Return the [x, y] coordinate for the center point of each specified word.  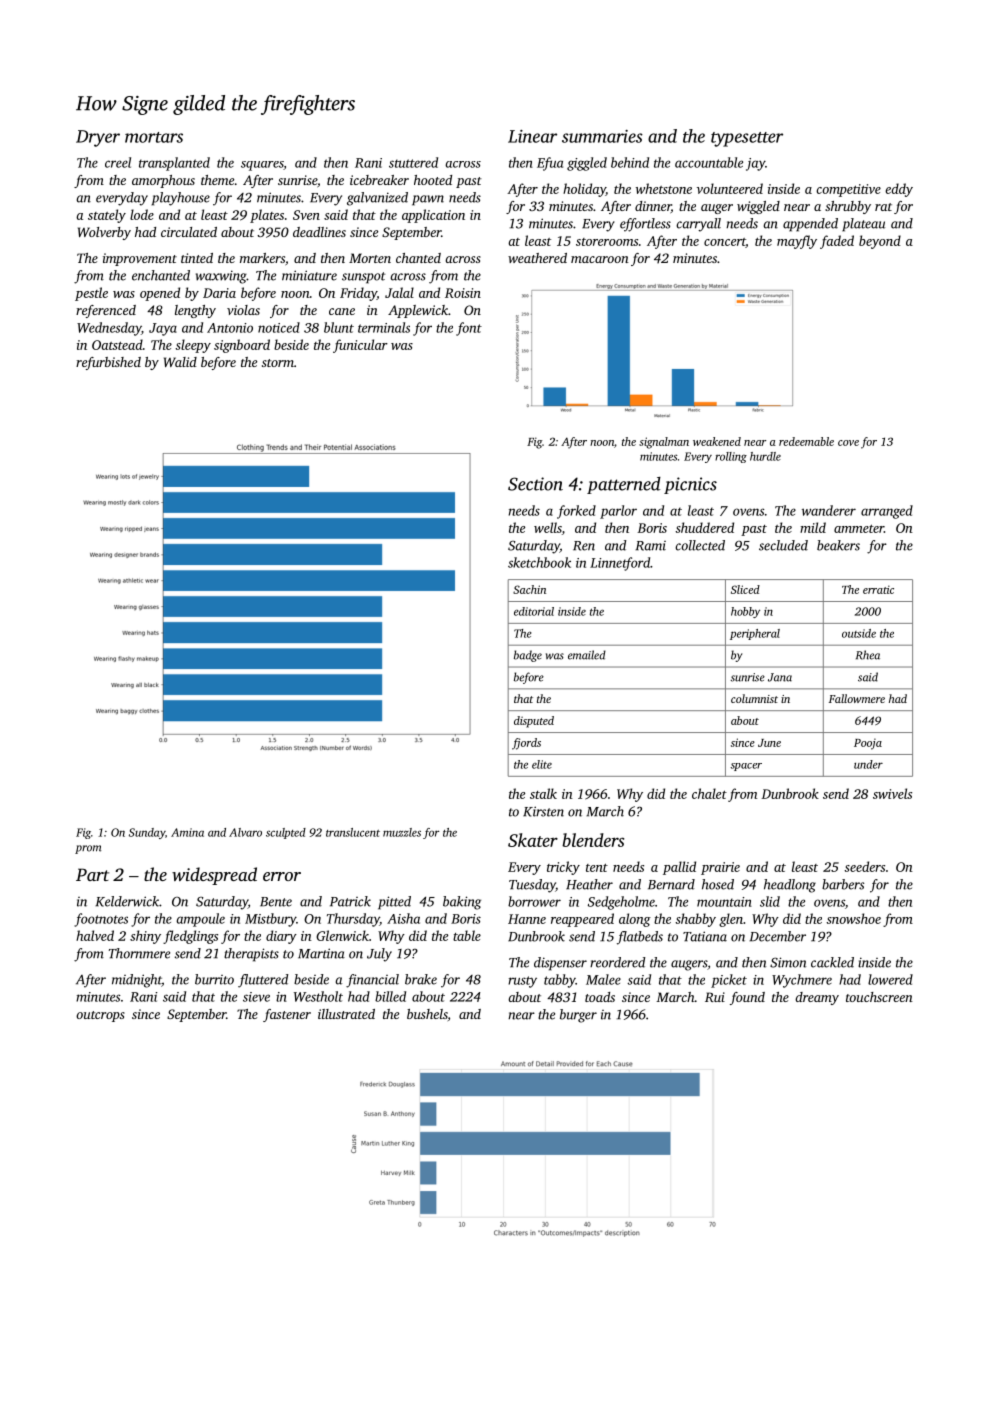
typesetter [747, 139]
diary [281, 937]
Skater [533, 840]
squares [262, 166]
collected [700, 545]
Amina [187, 832]
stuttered [413, 162]
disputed [534, 722]
